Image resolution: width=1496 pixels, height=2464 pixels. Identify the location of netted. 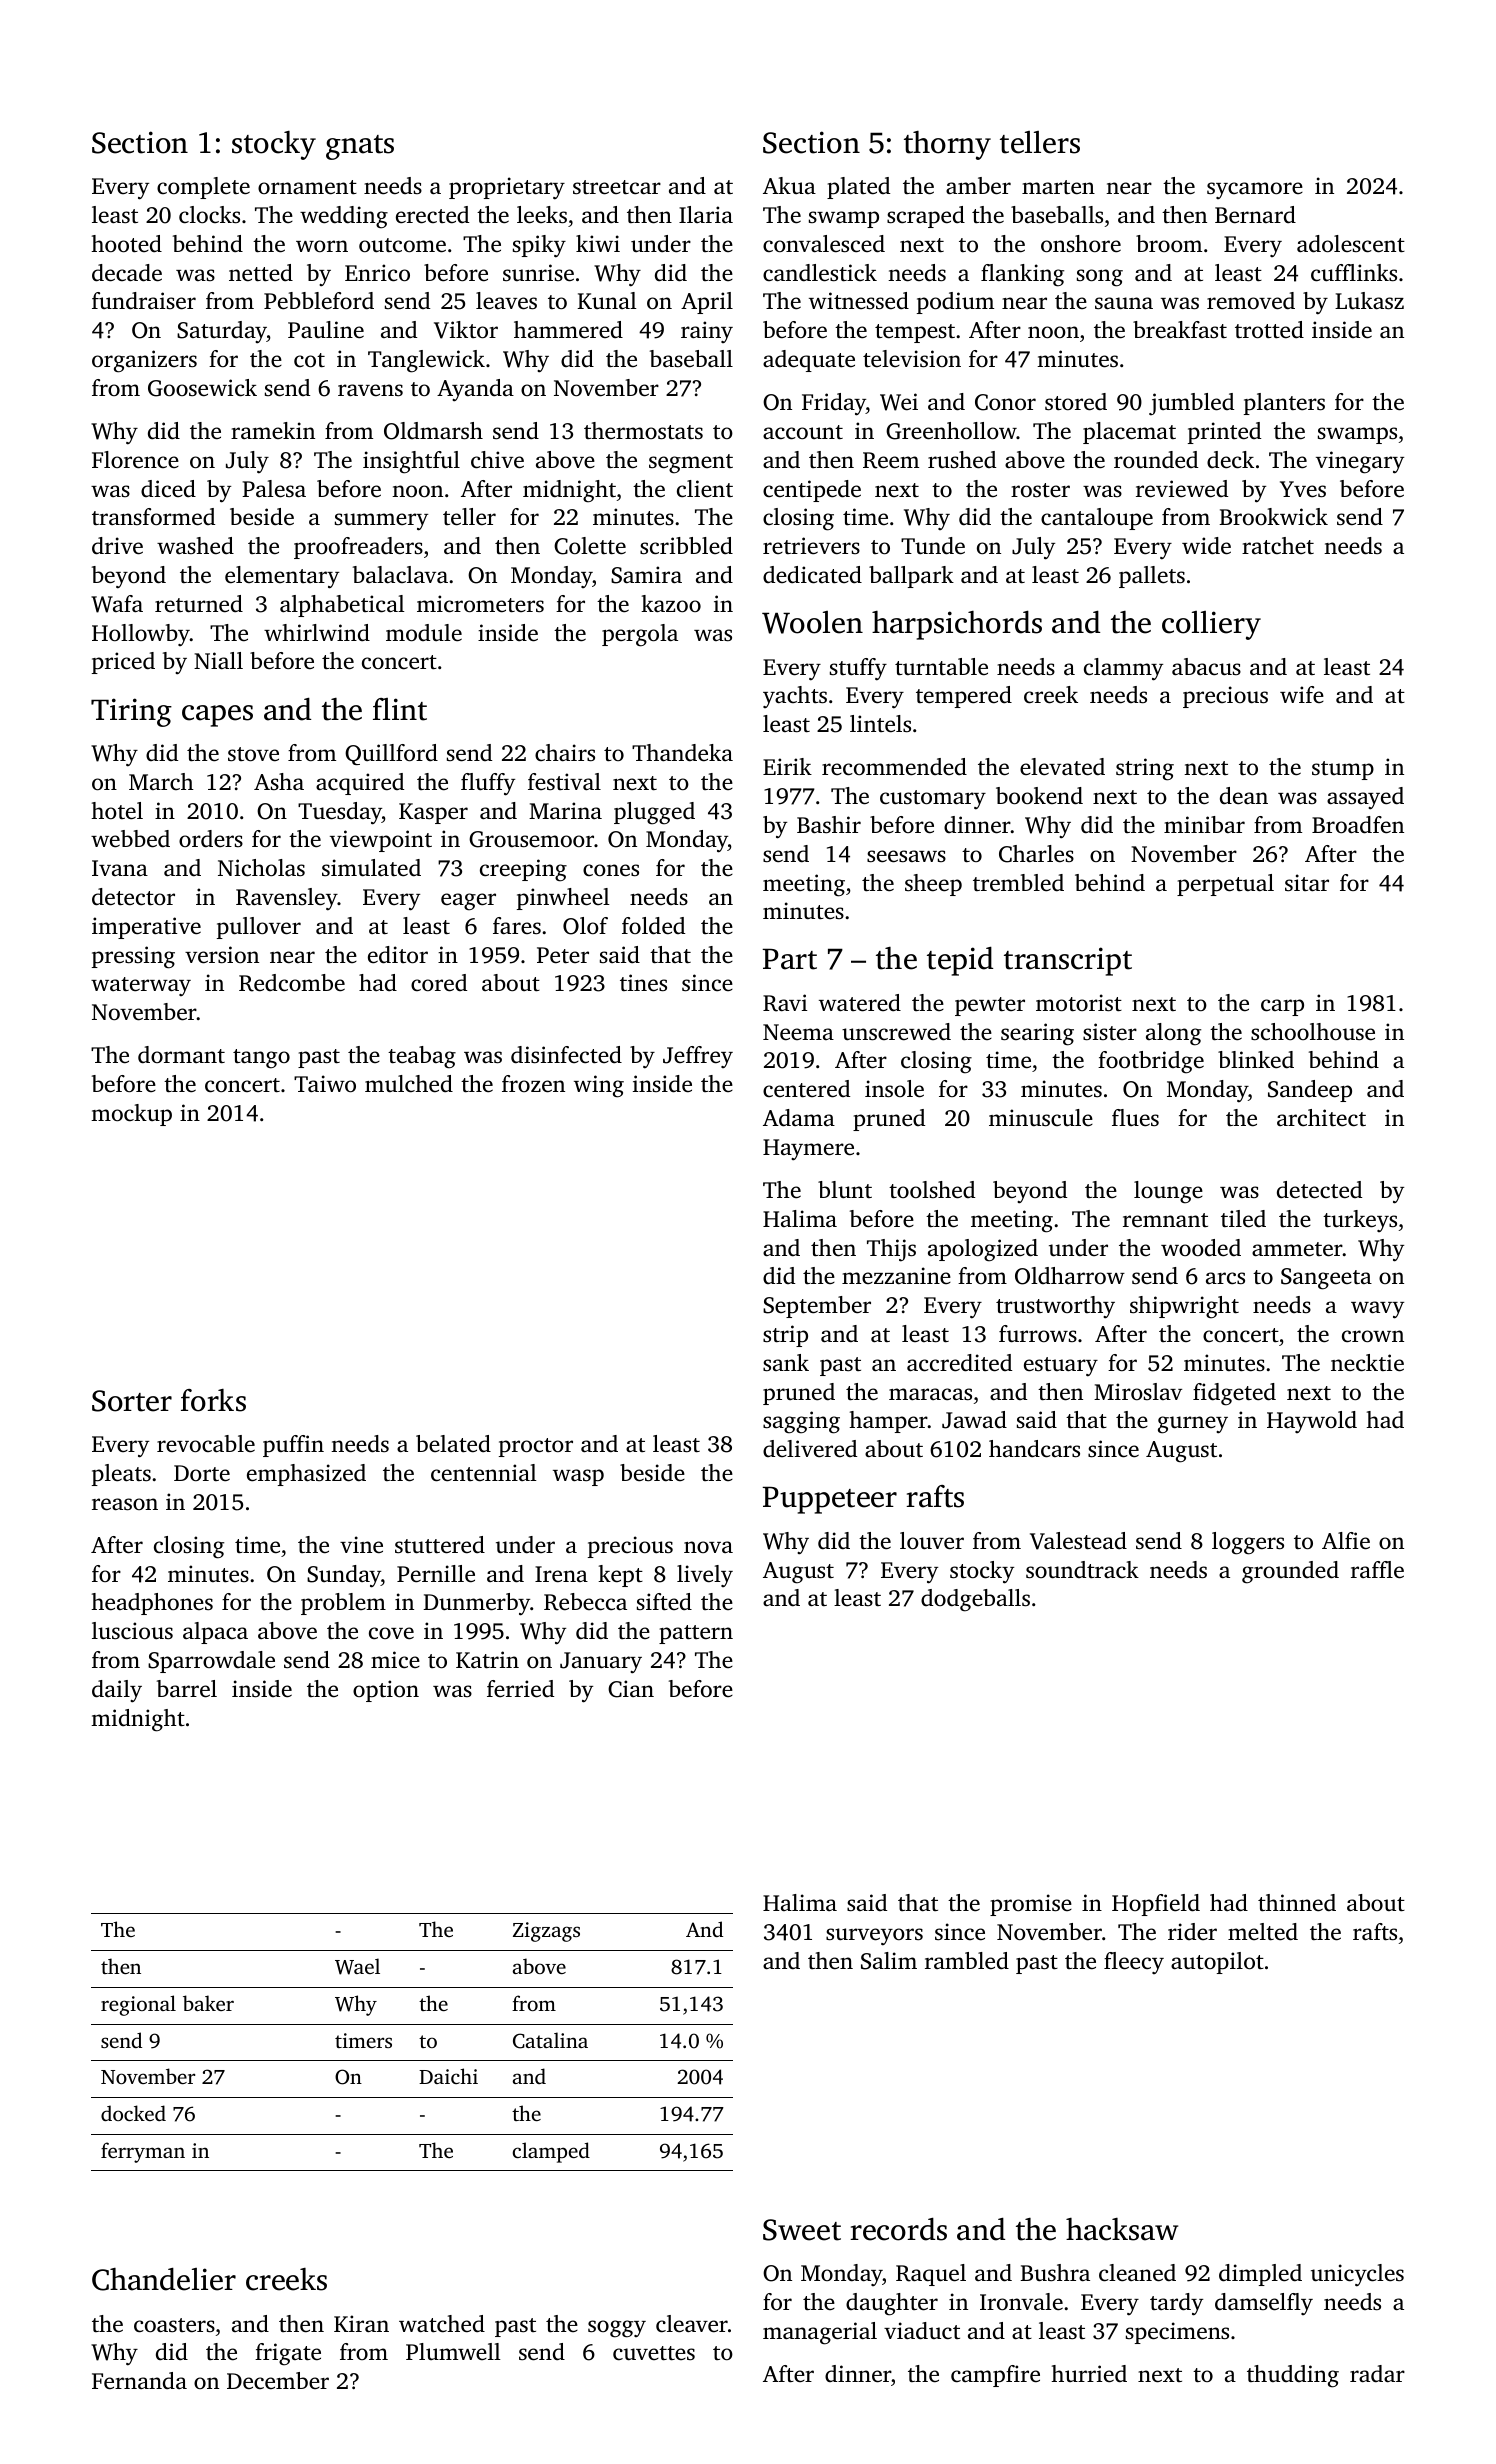
(261, 273).
